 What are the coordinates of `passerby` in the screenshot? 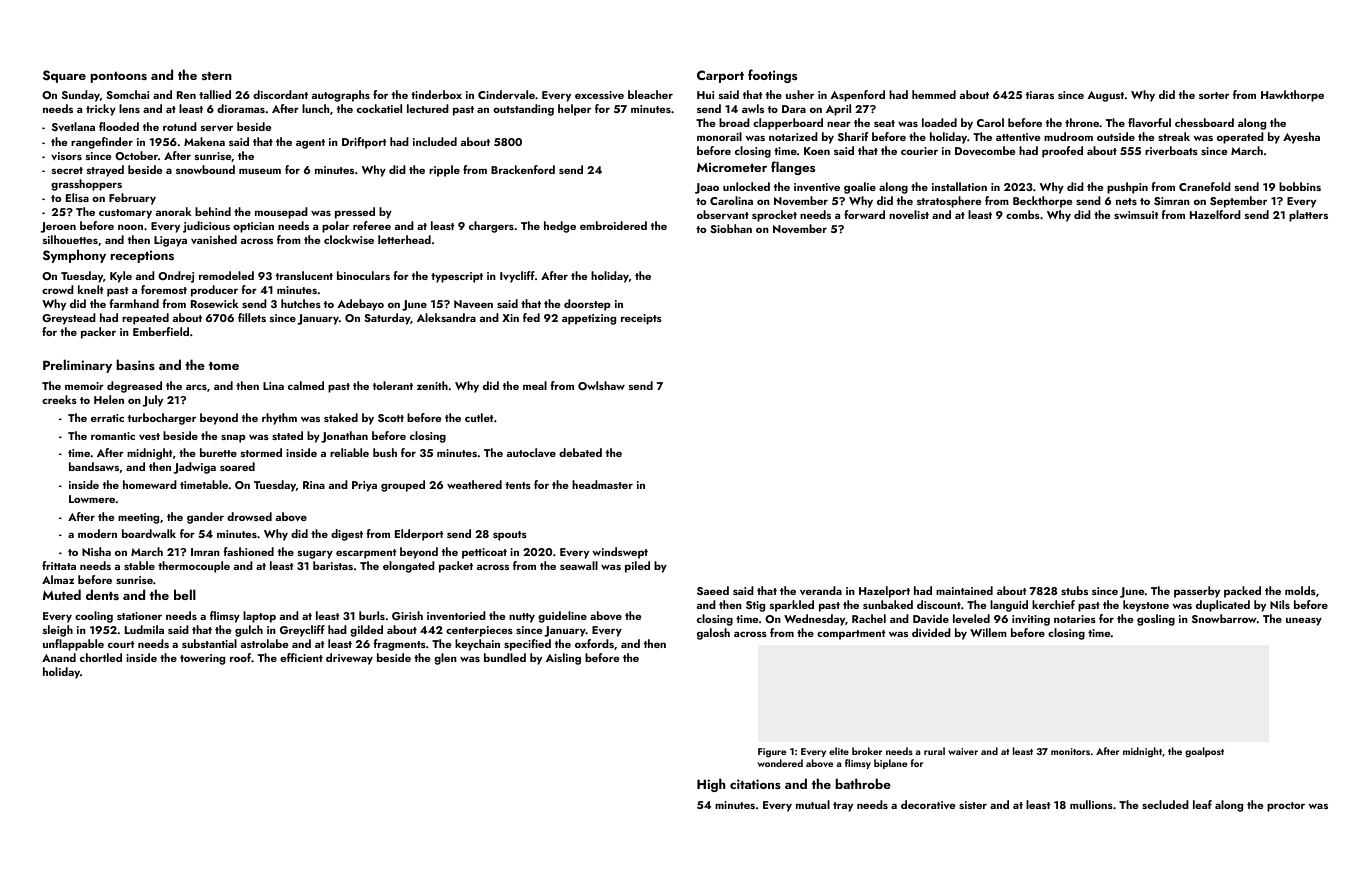 It's located at (1197, 592).
